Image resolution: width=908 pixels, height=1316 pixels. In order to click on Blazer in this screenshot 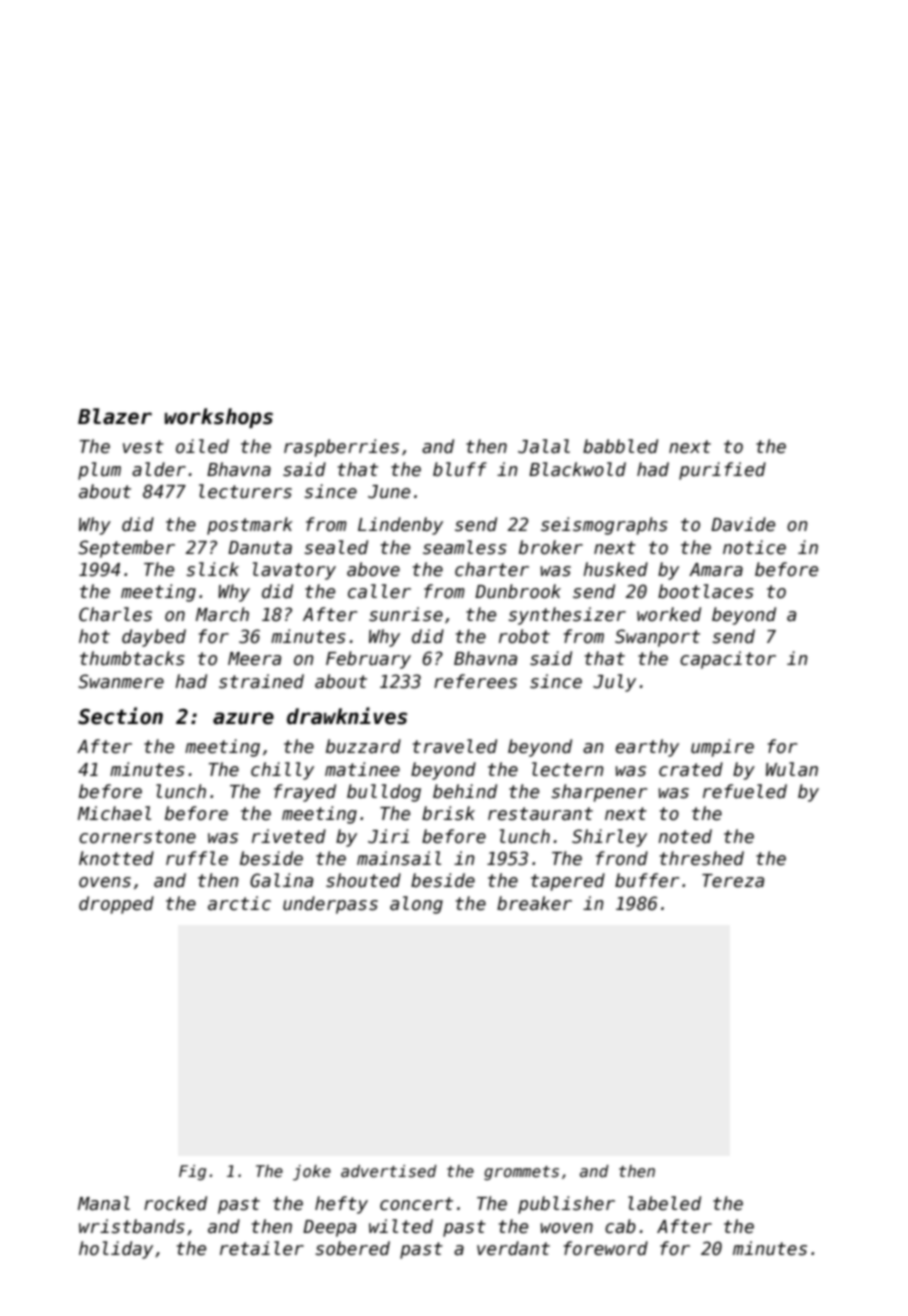, I will do `click(115, 416)`.
